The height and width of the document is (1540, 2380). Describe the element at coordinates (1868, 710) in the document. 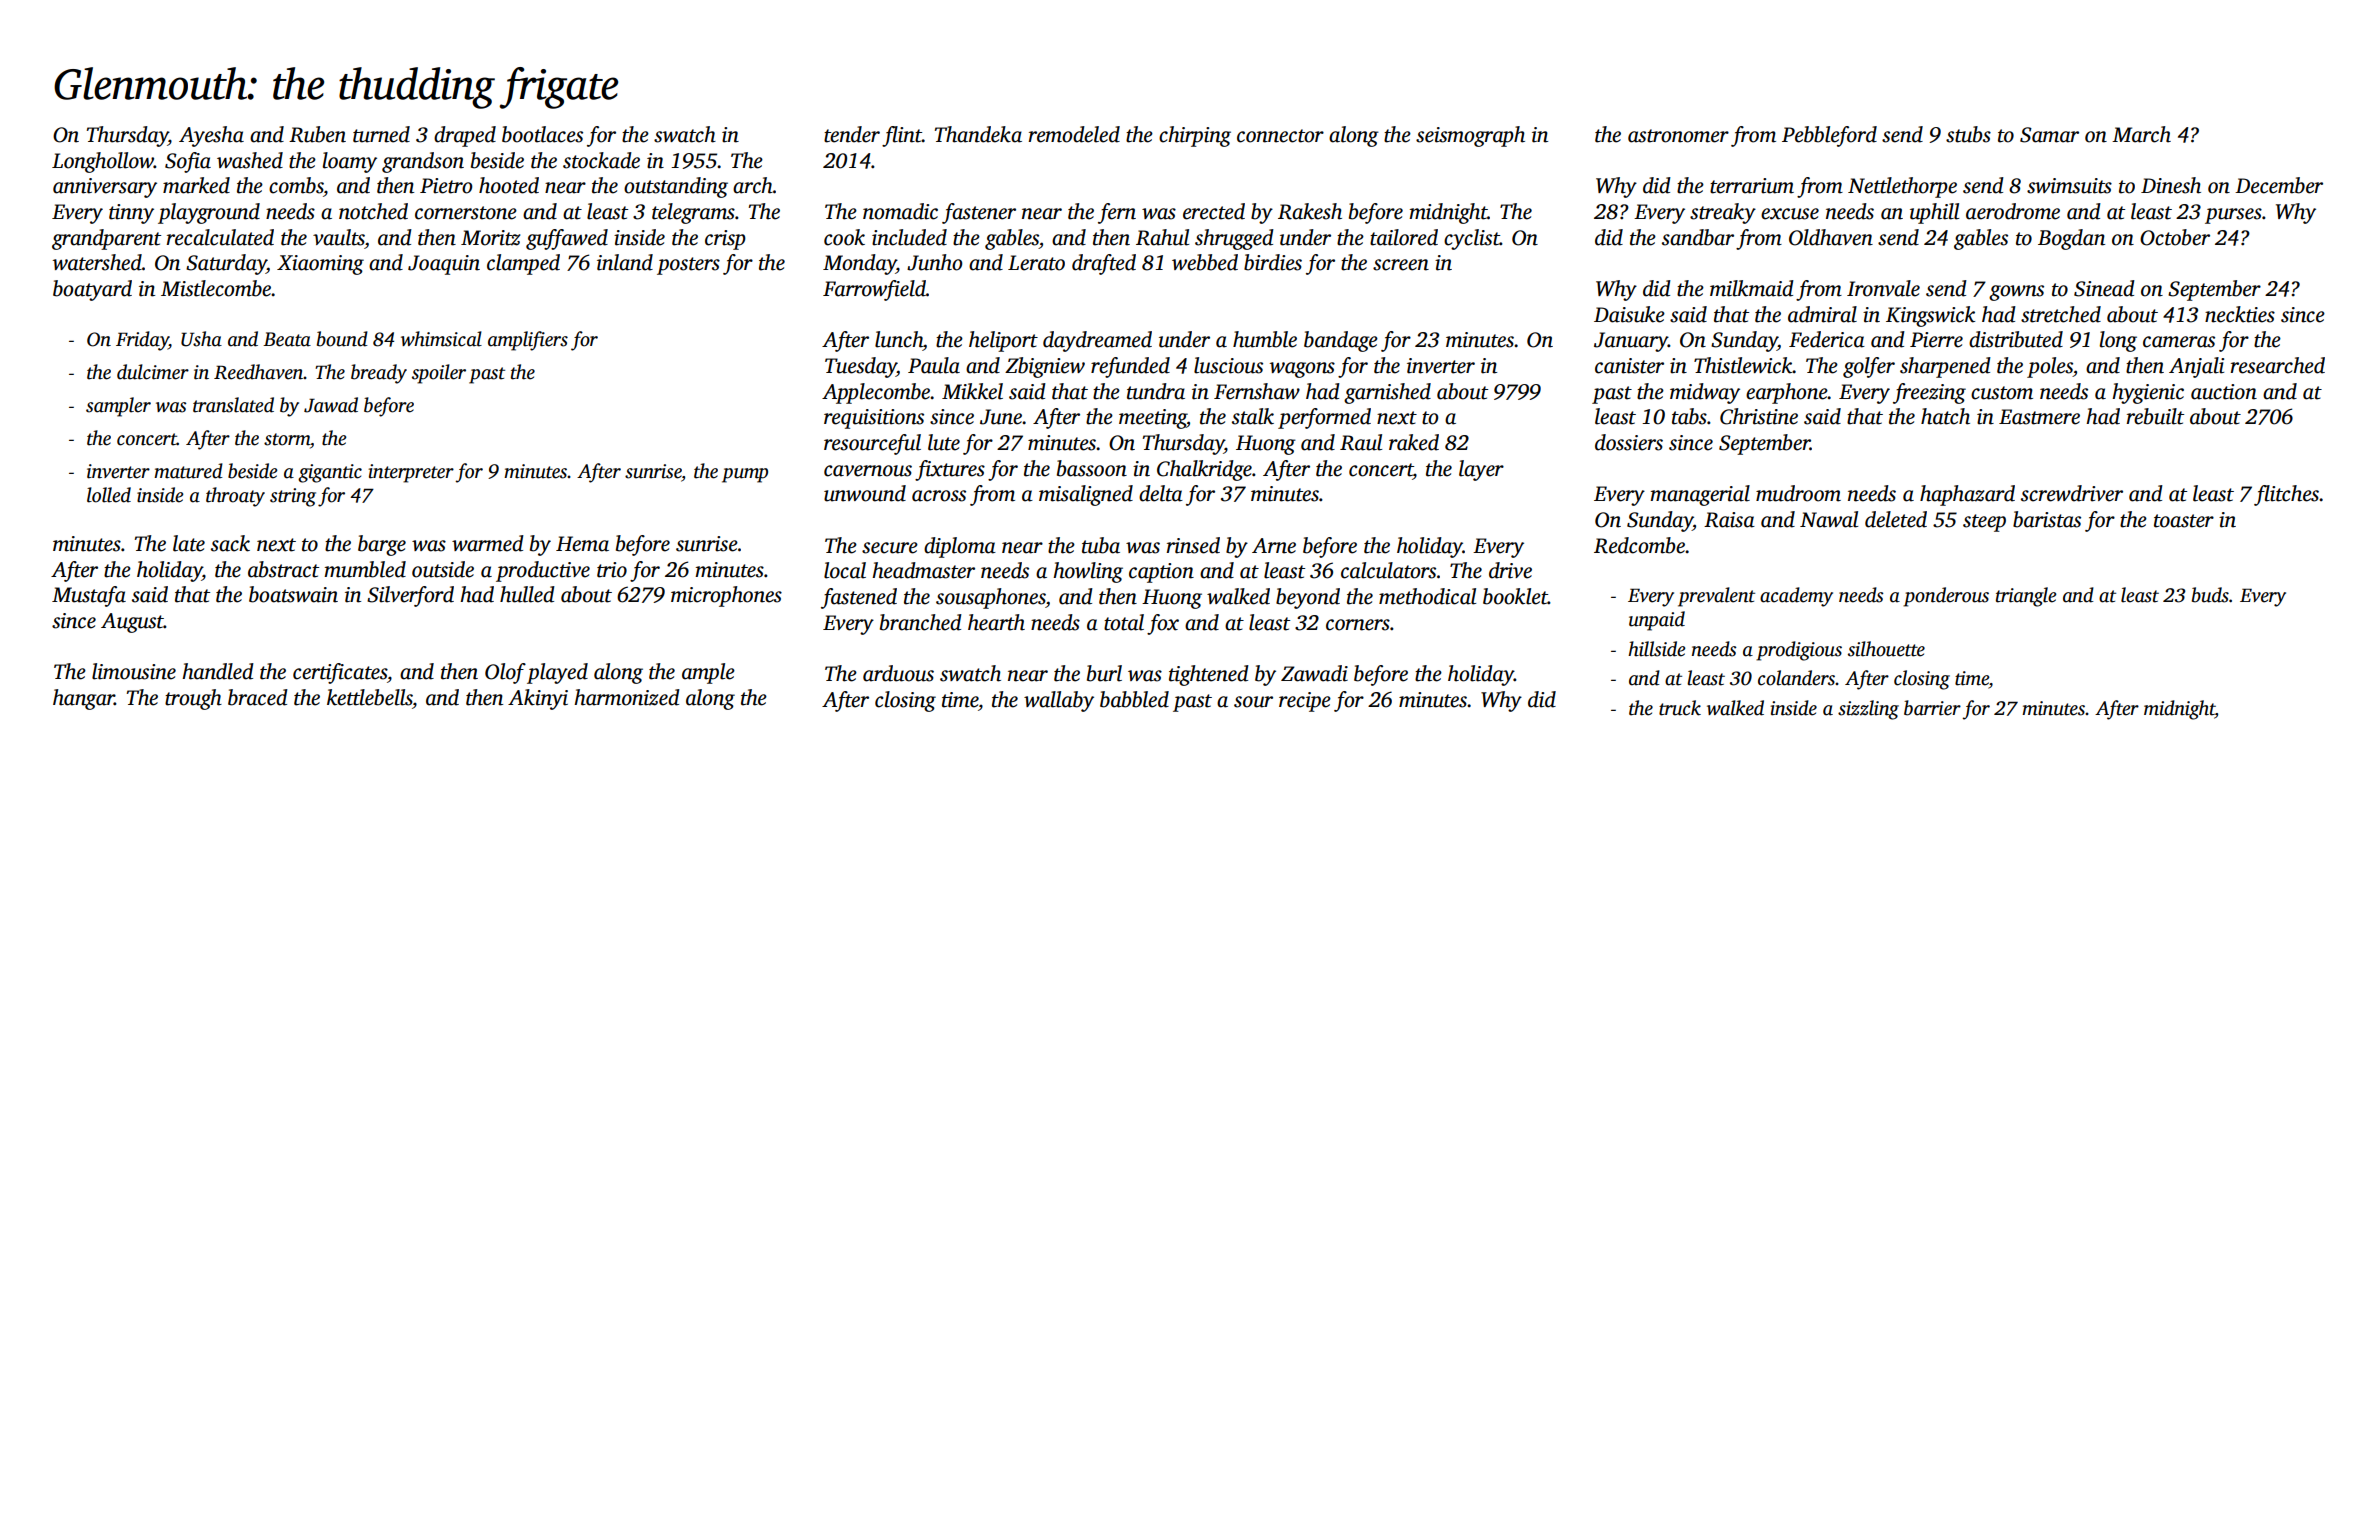

I see `sizzling` at that location.
